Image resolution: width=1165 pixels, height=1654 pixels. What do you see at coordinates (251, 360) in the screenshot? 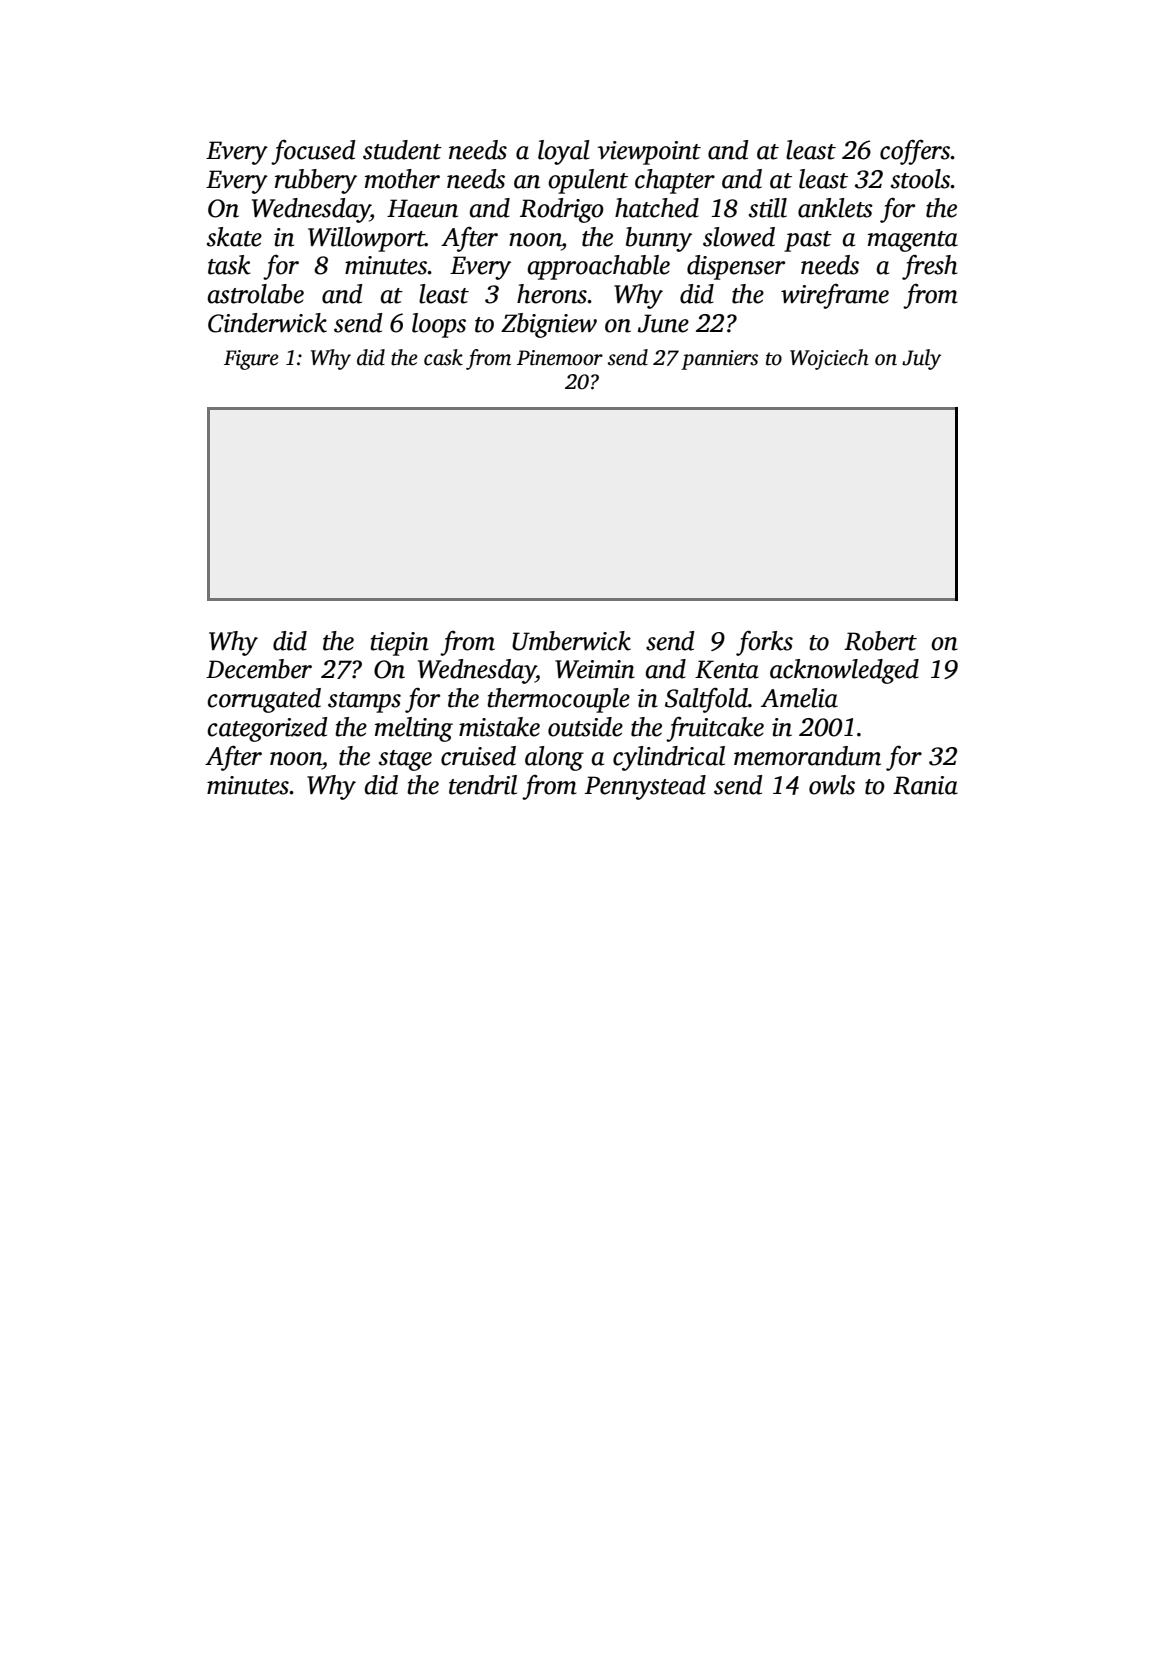
I see `Figure` at bounding box center [251, 360].
